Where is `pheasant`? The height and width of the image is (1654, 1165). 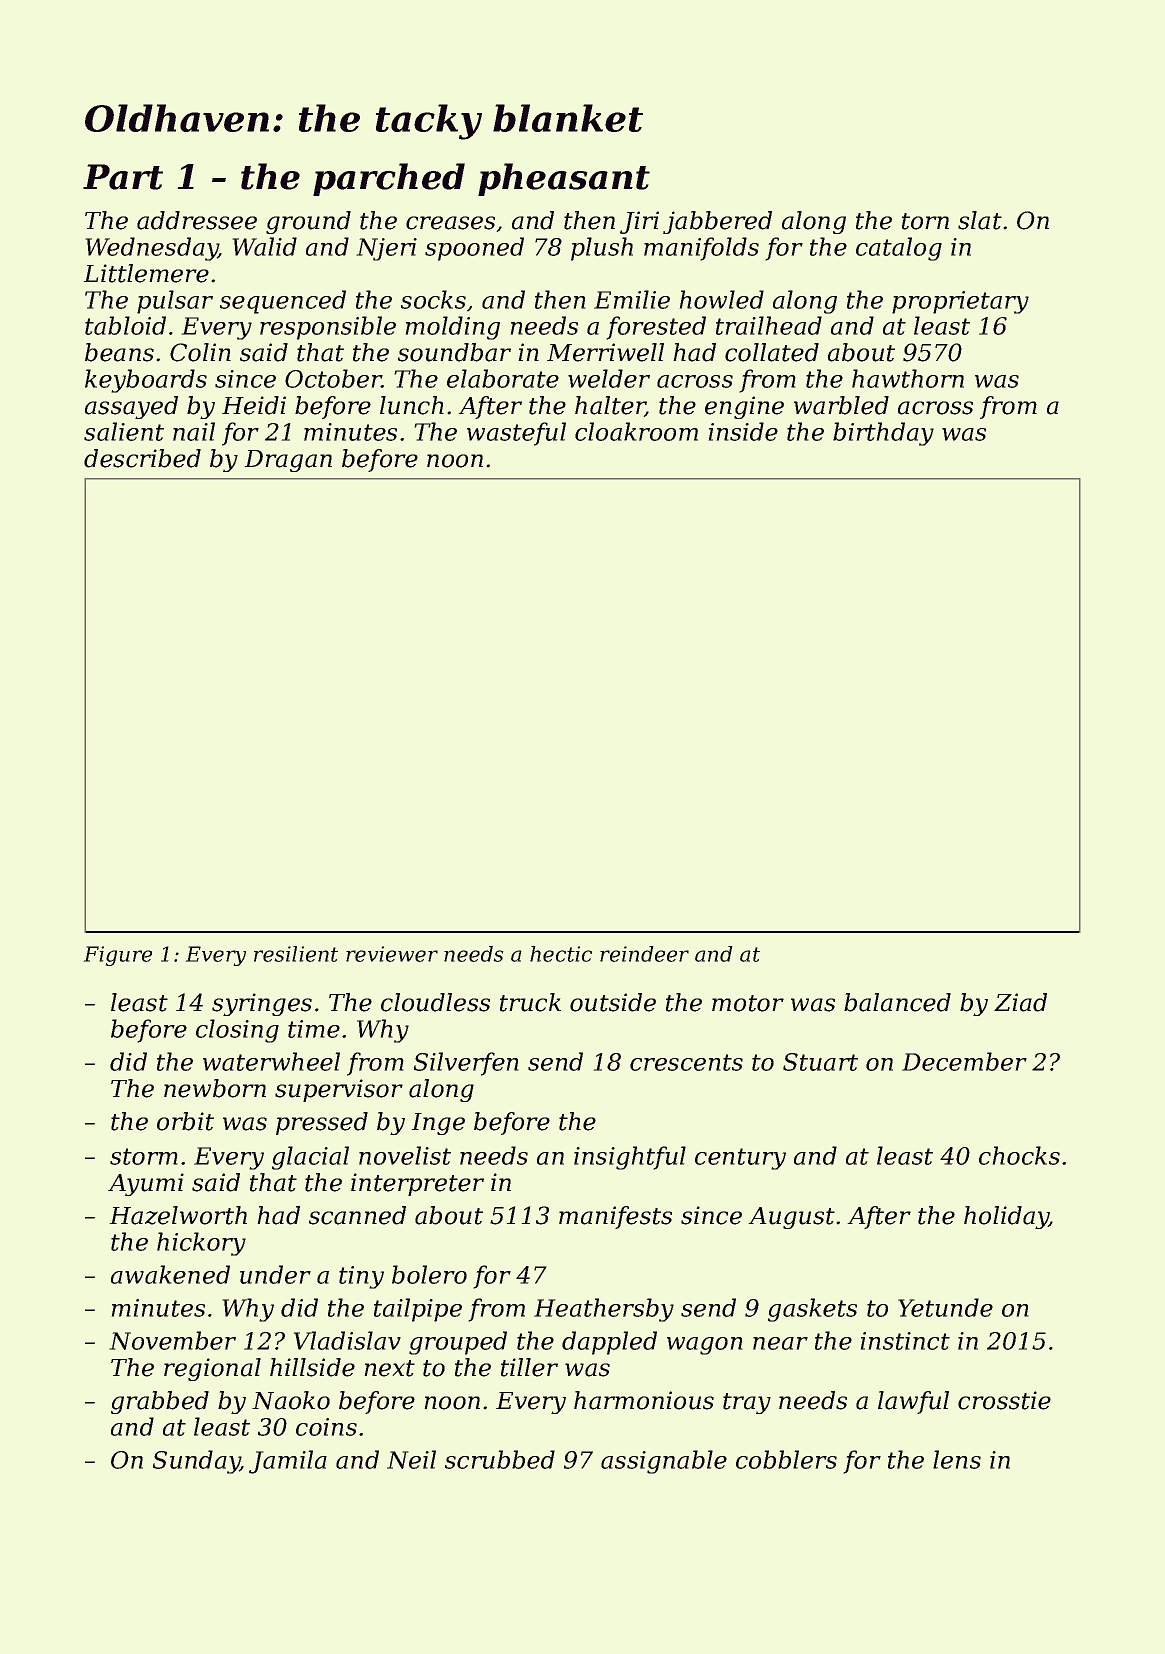 pheasant is located at coordinates (564, 179).
